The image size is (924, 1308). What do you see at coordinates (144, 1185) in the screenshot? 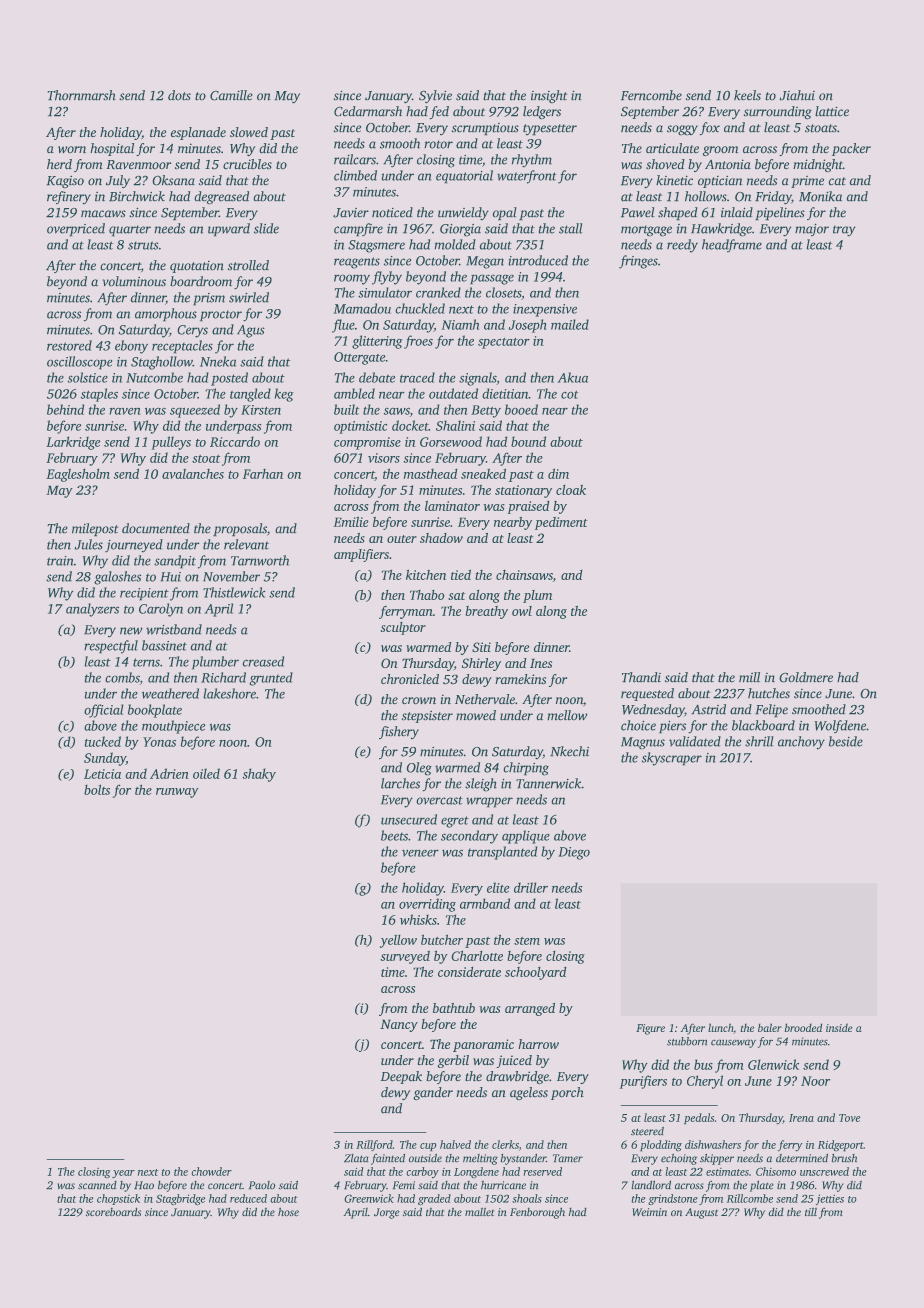
I see `Hao` at bounding box center [144, 1185].
